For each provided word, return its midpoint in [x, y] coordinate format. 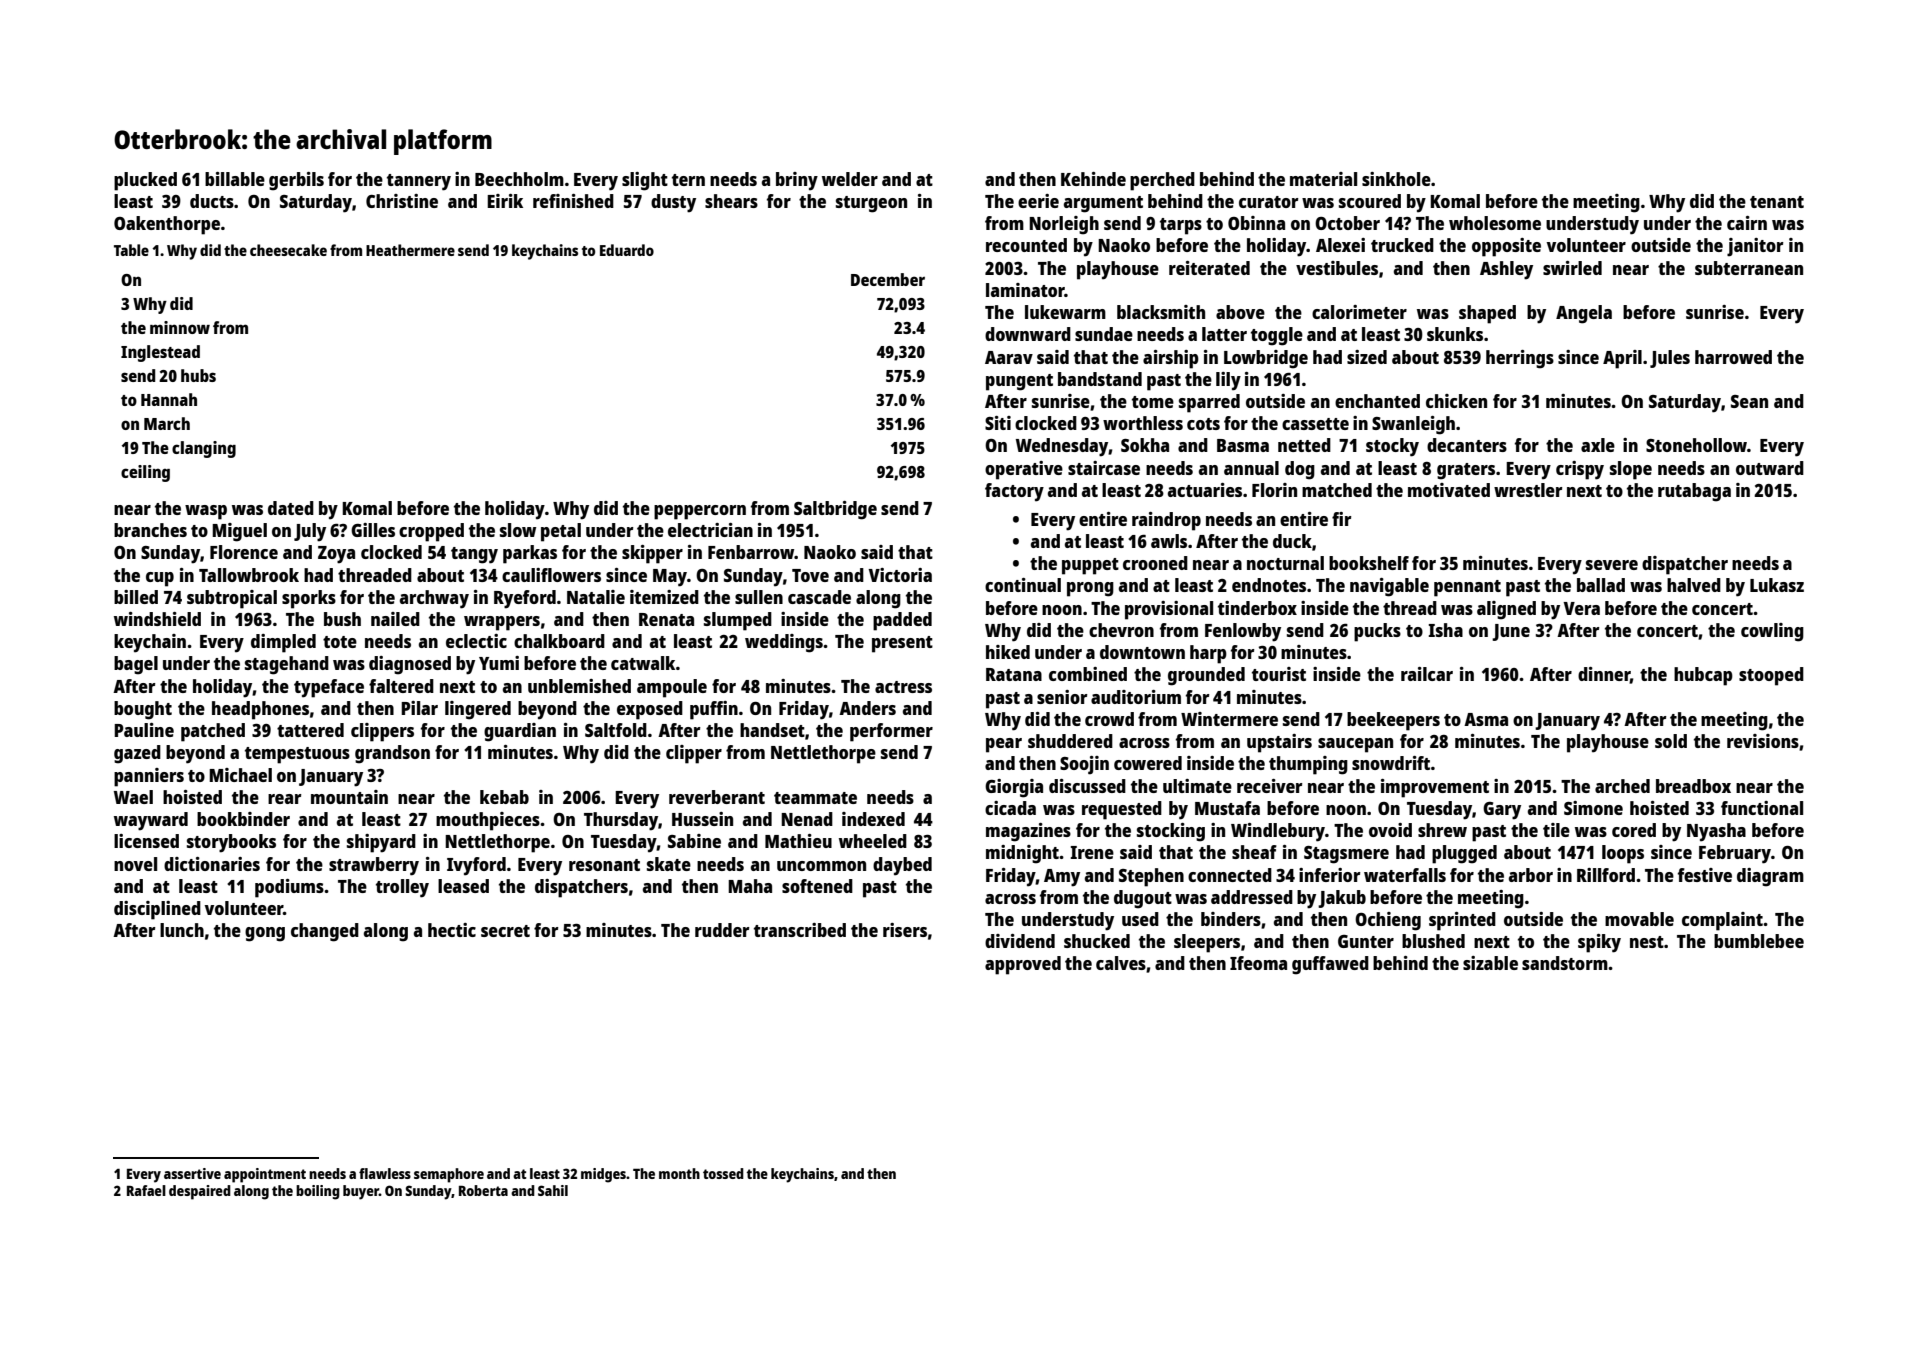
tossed [723, 1173]
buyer [361, 1192]
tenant [1777, 202]
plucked [145, 181]
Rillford [1606, 875]
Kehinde [1093, 179]
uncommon [821, 866]
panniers [149, 777]
